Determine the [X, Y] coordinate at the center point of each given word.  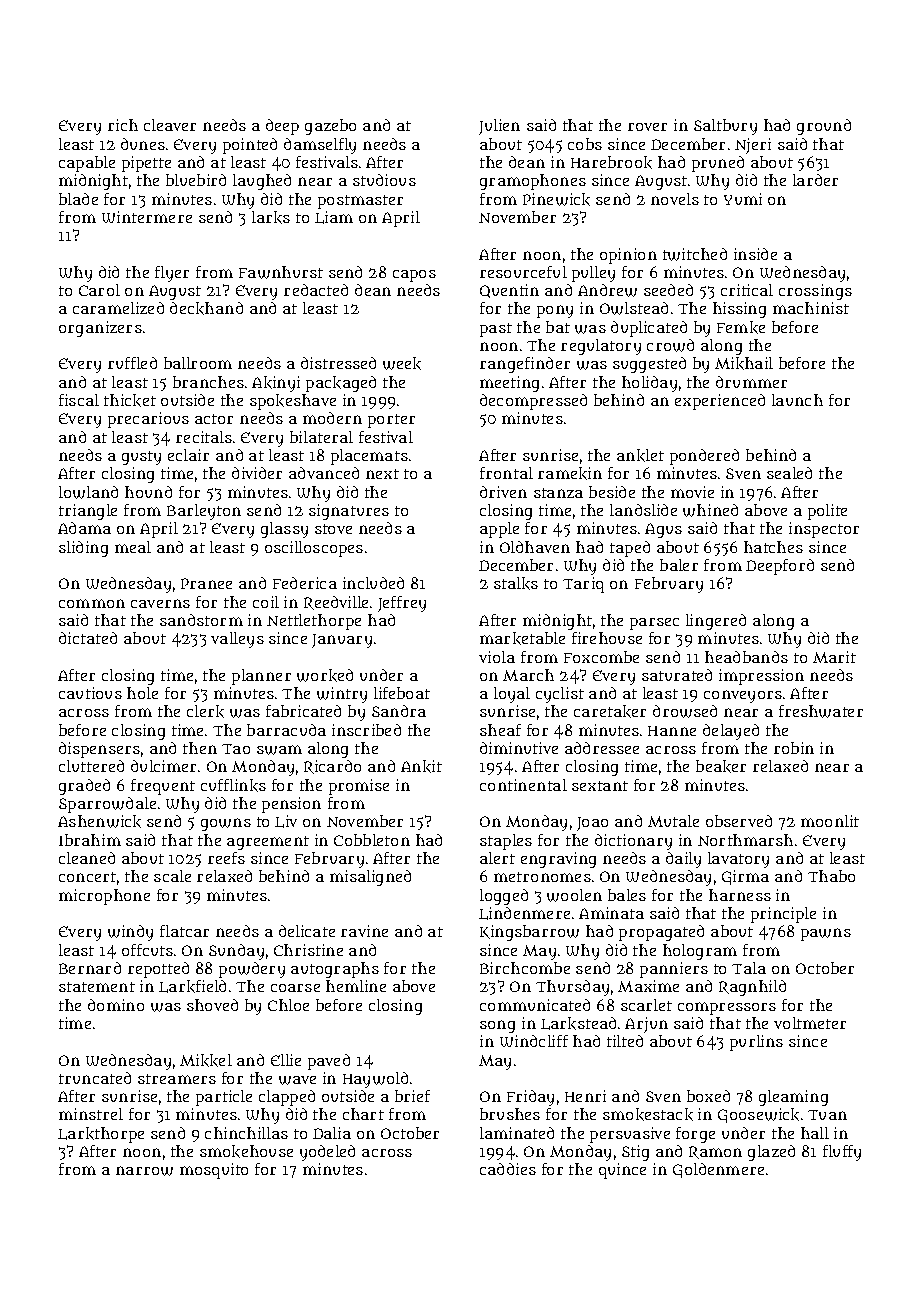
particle [224, 1098]
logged [504, 897]
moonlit [830, 821]
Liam [334, 217]
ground [824, 127]
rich [123, 125]
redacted [316, 290]
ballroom [198, 363]
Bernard [90, 968]
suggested [649, 365]
